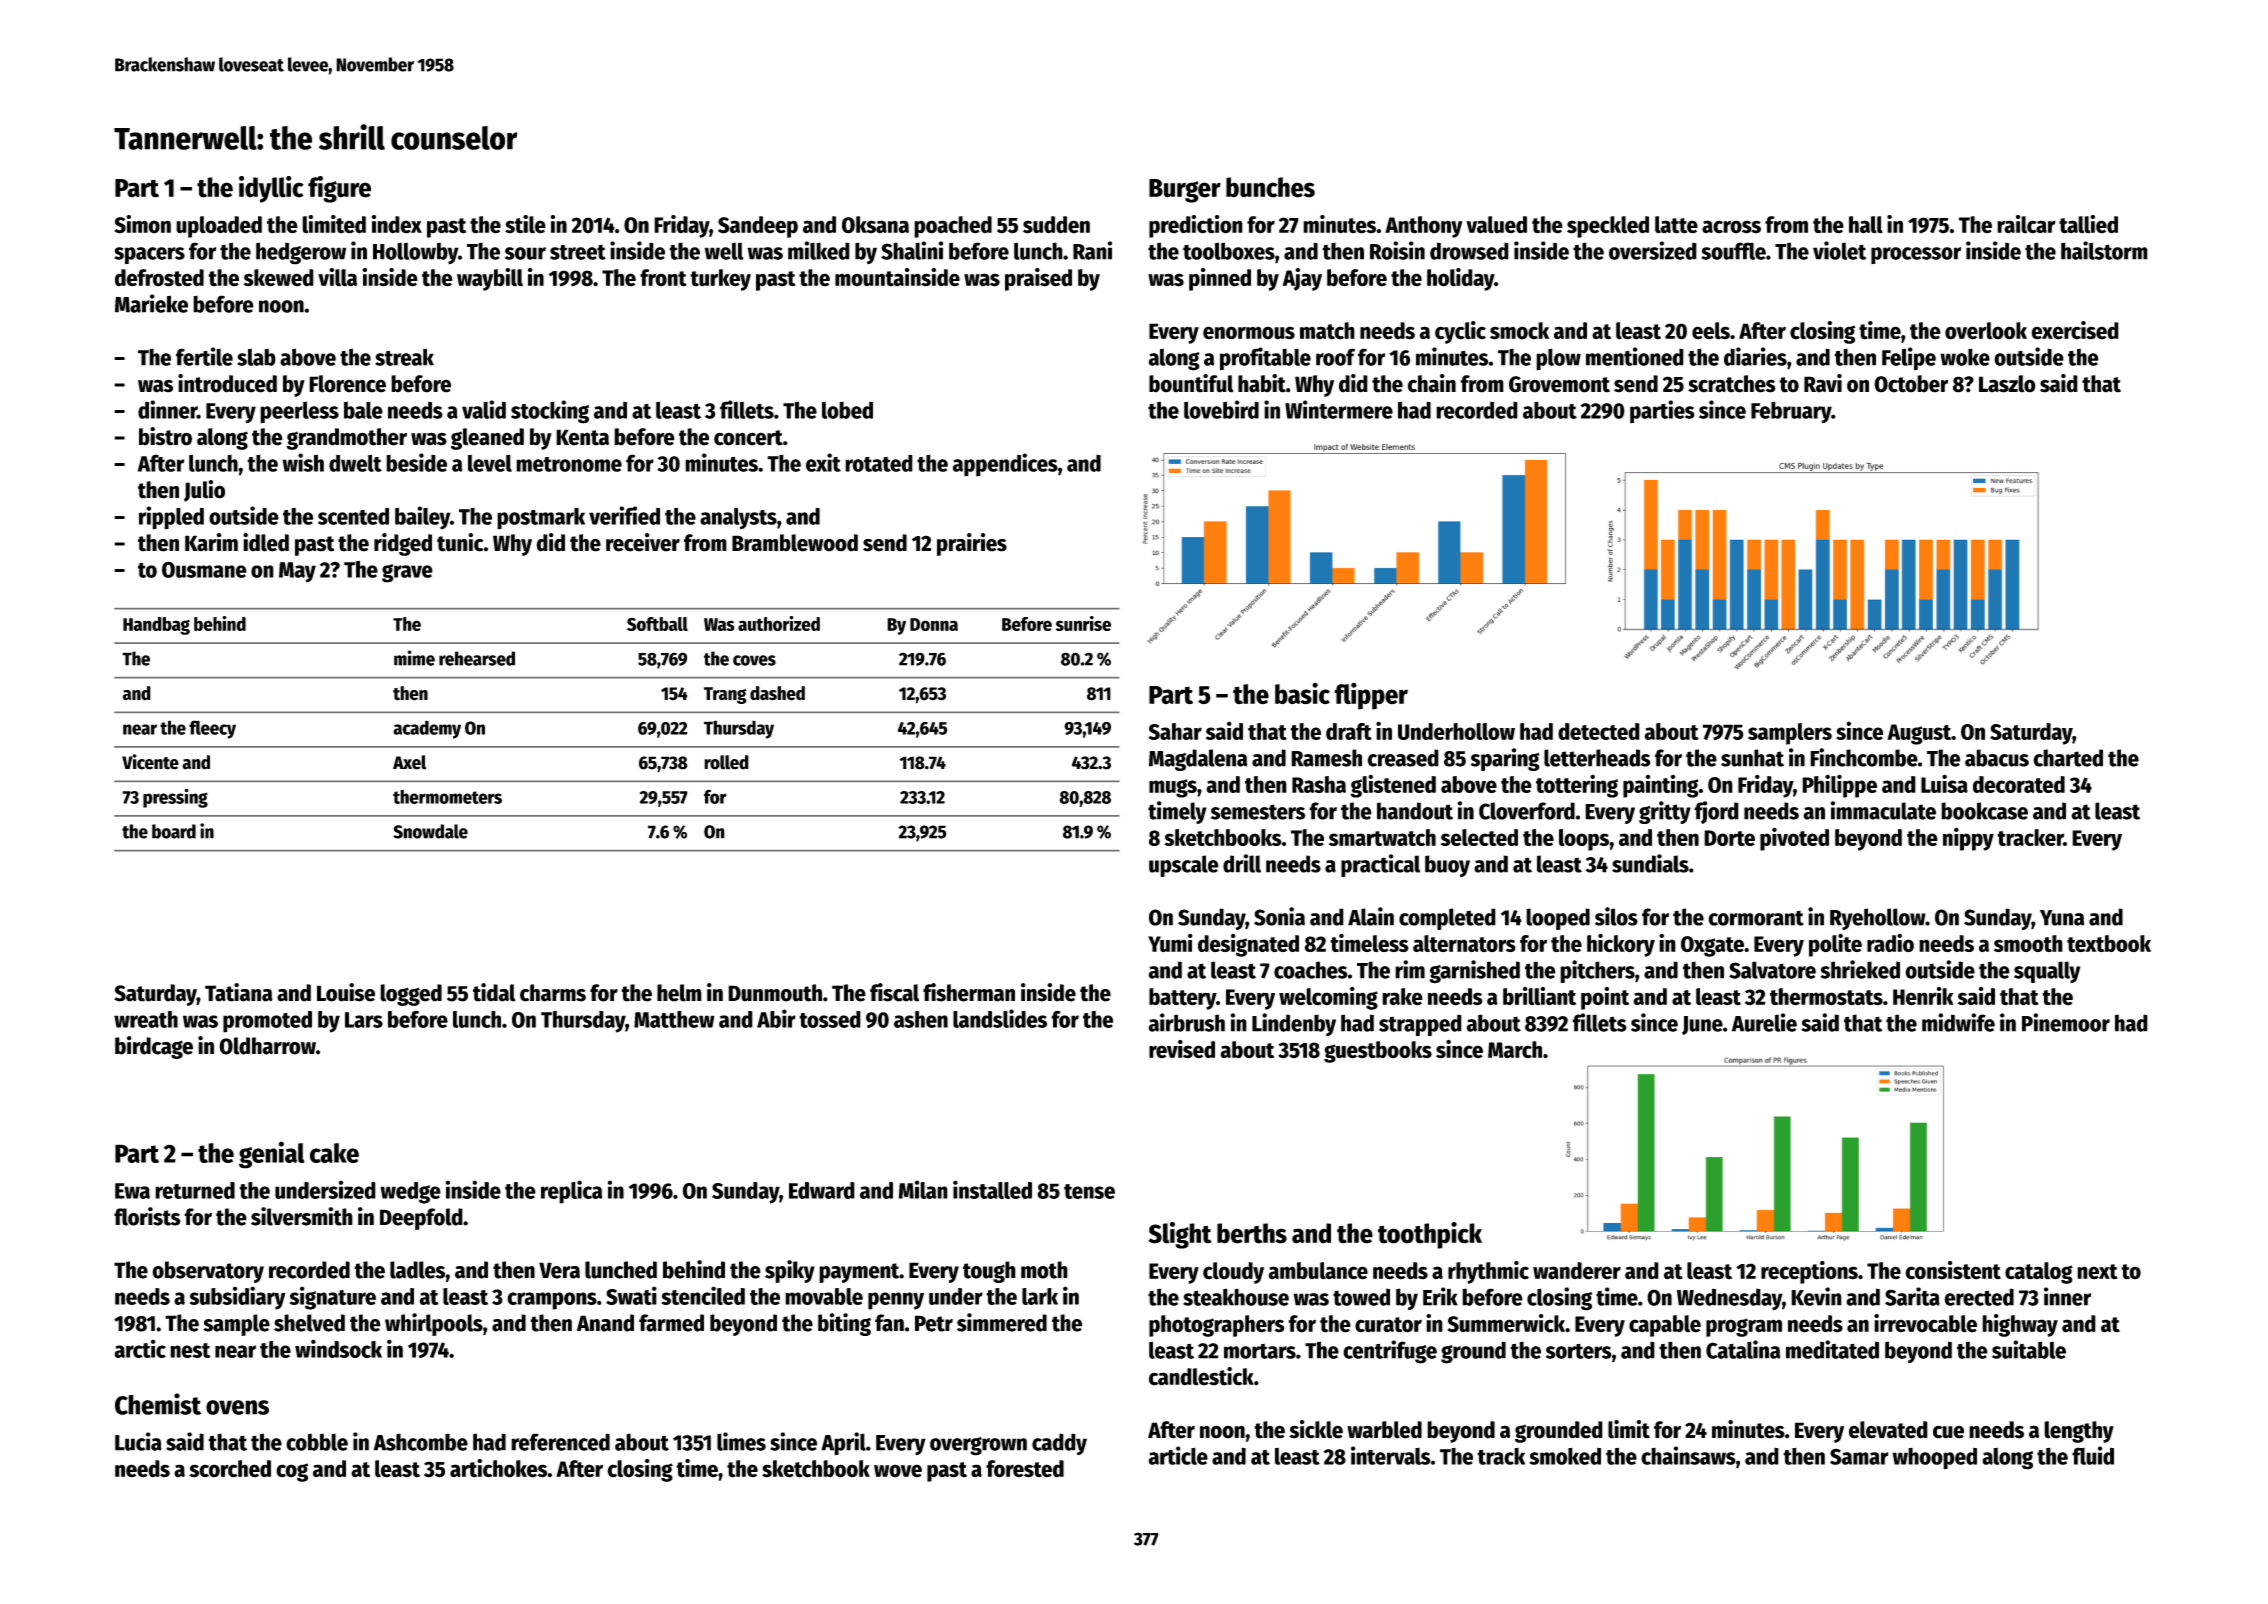 The image size is (2268, 1604). What do you see at coordinates (1270, 187) in the image?
I see `bunches` at bounding box center [1270, 187].
